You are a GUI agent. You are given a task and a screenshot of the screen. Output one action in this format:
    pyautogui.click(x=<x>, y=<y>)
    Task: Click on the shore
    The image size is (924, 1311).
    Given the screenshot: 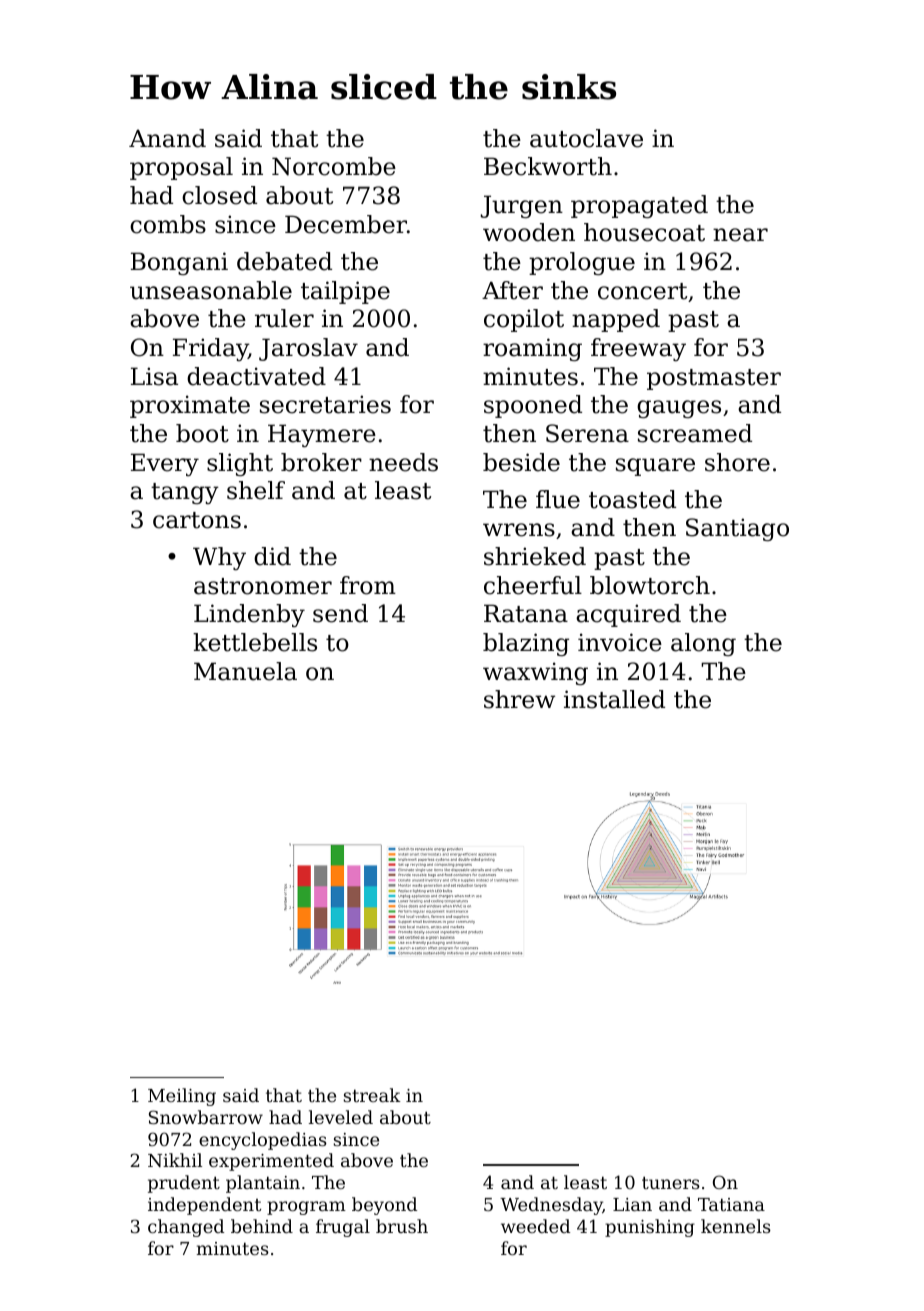 What is the action you would take?
    pyautogui.click(x=737, y=462)
